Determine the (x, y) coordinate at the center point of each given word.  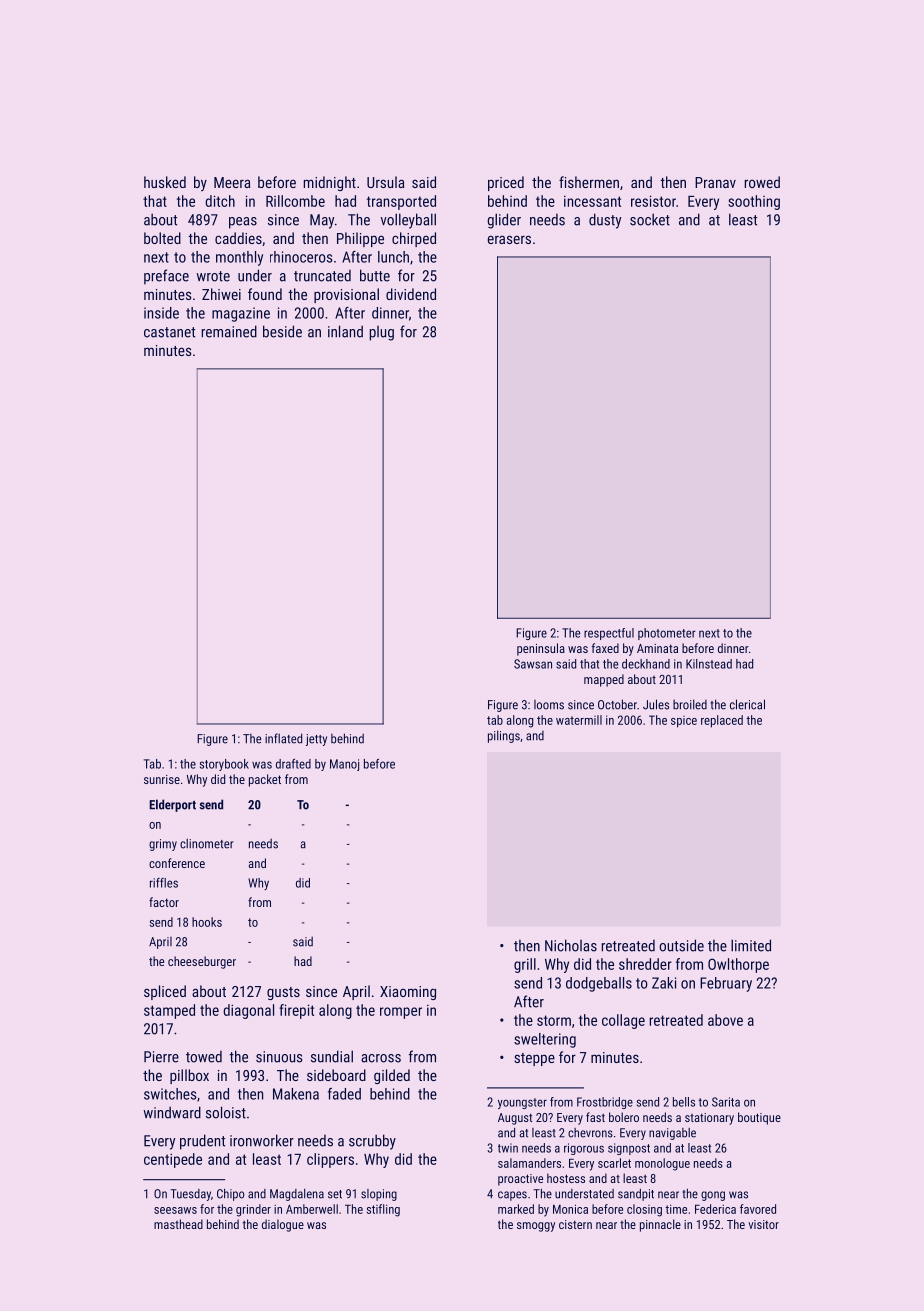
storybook (224, 765)
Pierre (161, 1057)
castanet (169, 332)
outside (681, 945)
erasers (509, 239)
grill (525, 965)
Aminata (657, 648)
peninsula (541, 649)
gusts (283, 993)
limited (751, 945)
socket (650, 219)
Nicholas (571, 945)
